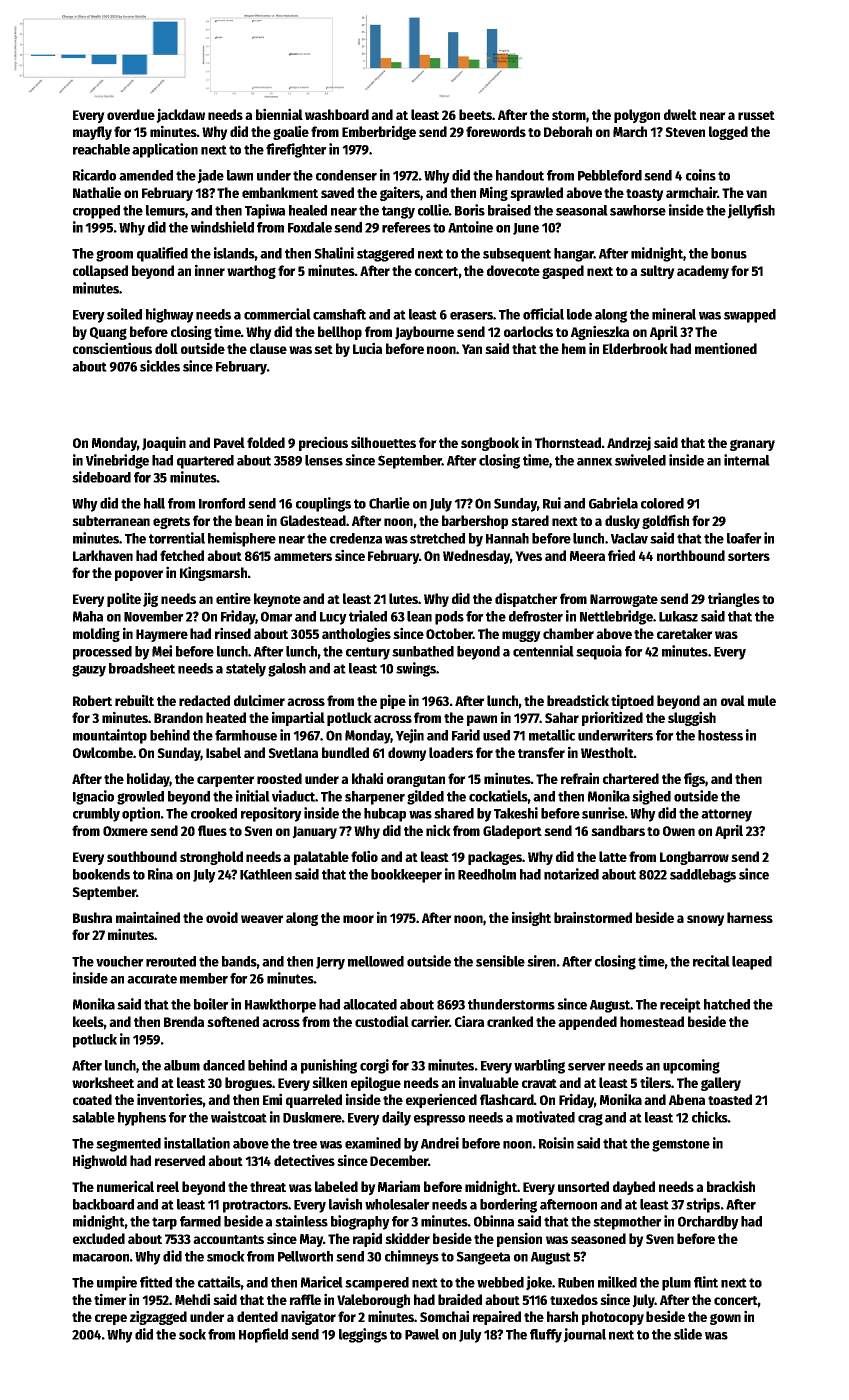 The height and width of the screenshot is (1400, 849). What do you see at coordinates (475, 522) in the screenshot?
I see `barbershop` at bounding box center [475, 522].
